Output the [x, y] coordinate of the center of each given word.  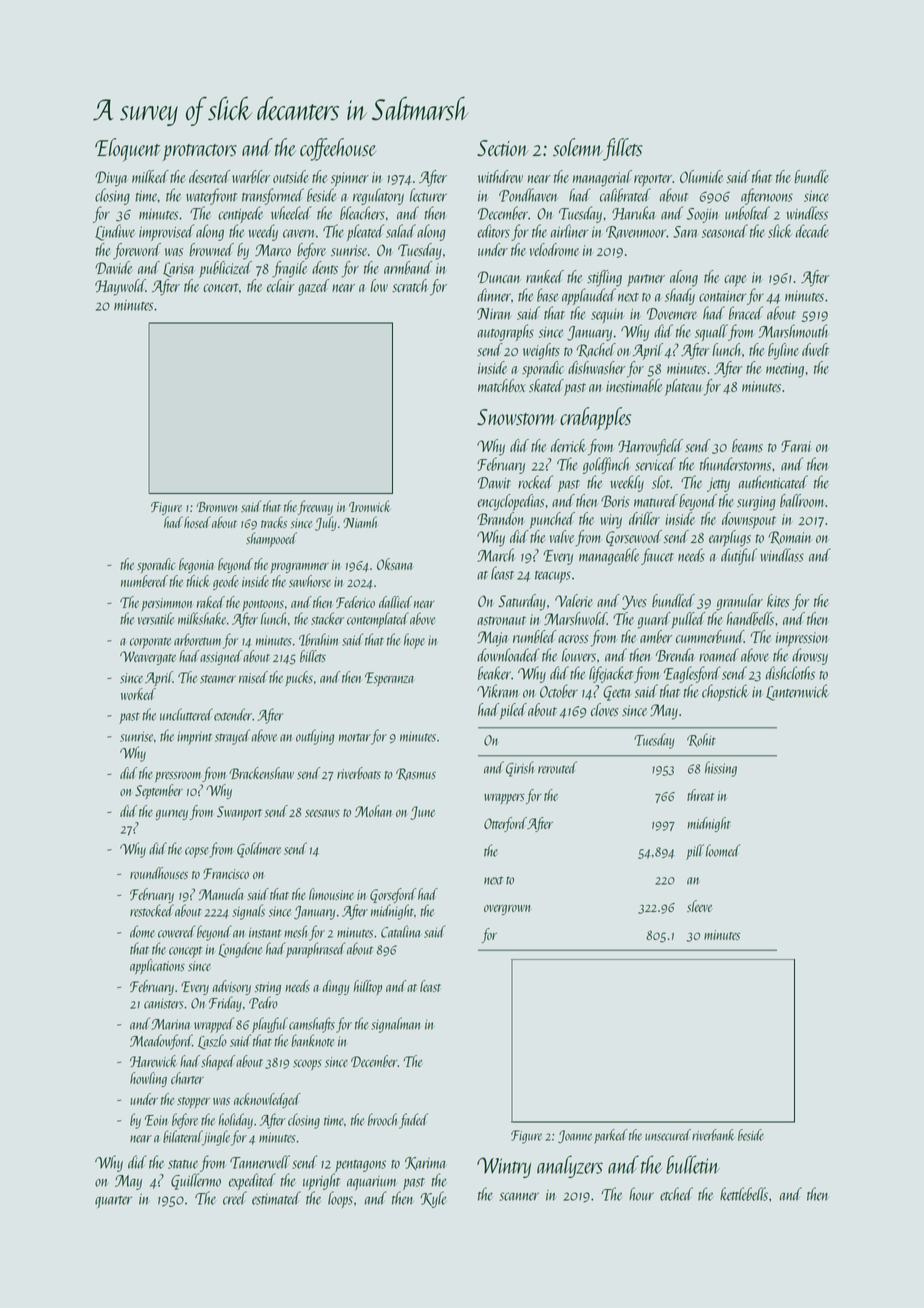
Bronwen [216, 507]
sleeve [699, 906]
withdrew [500, 176]
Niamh [360, 522]
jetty [718, 485]
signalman [395, 1025]
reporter [653, 180]
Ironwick [370, 506]
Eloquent [127, 150]
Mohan [373, 811]
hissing [721, 769]
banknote [312, 1040]
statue [183, 1164]
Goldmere [259, 850]
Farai [796, 446]
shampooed [271, 539]
